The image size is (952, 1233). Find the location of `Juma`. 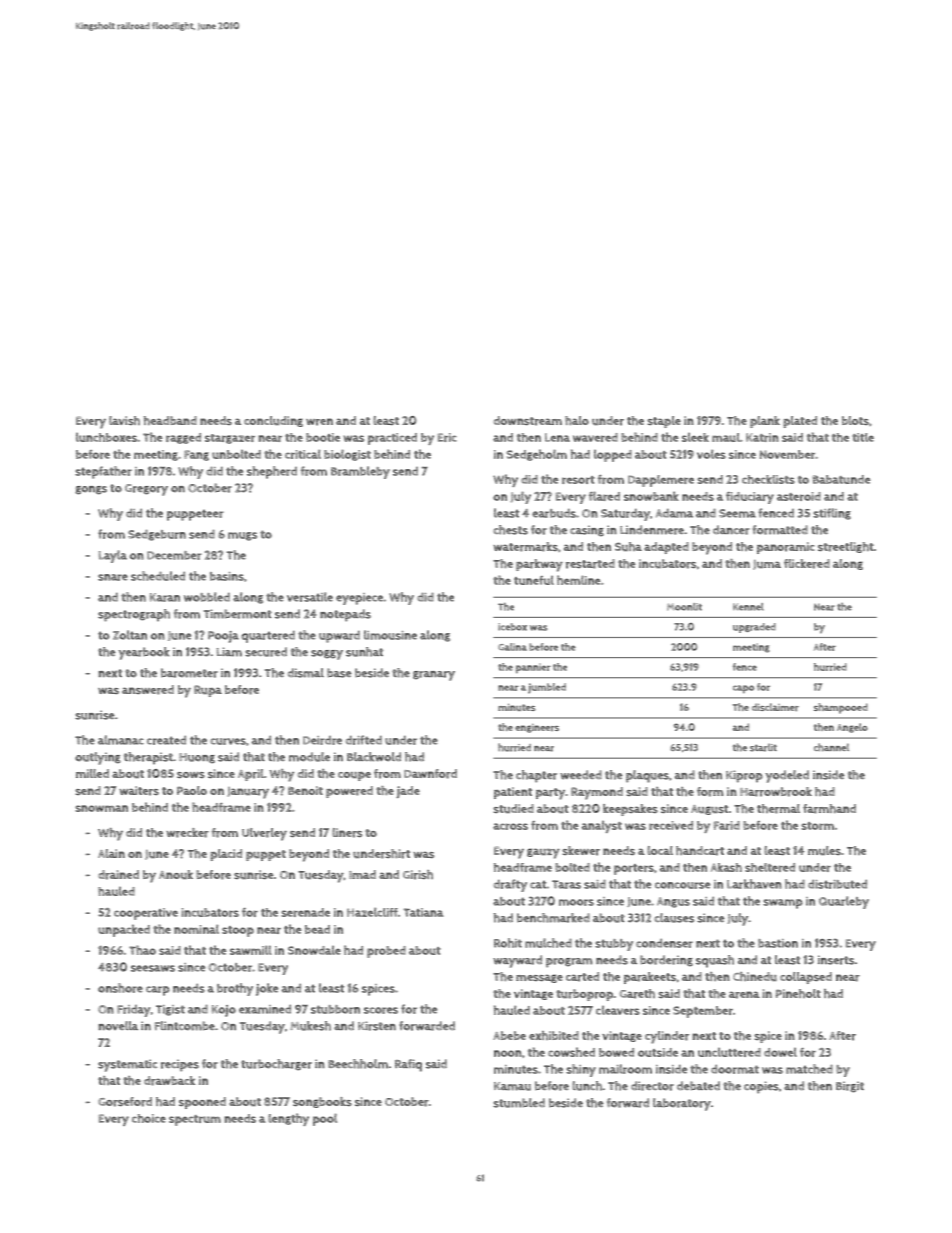

Juma is located at coordinates (767, 565).
